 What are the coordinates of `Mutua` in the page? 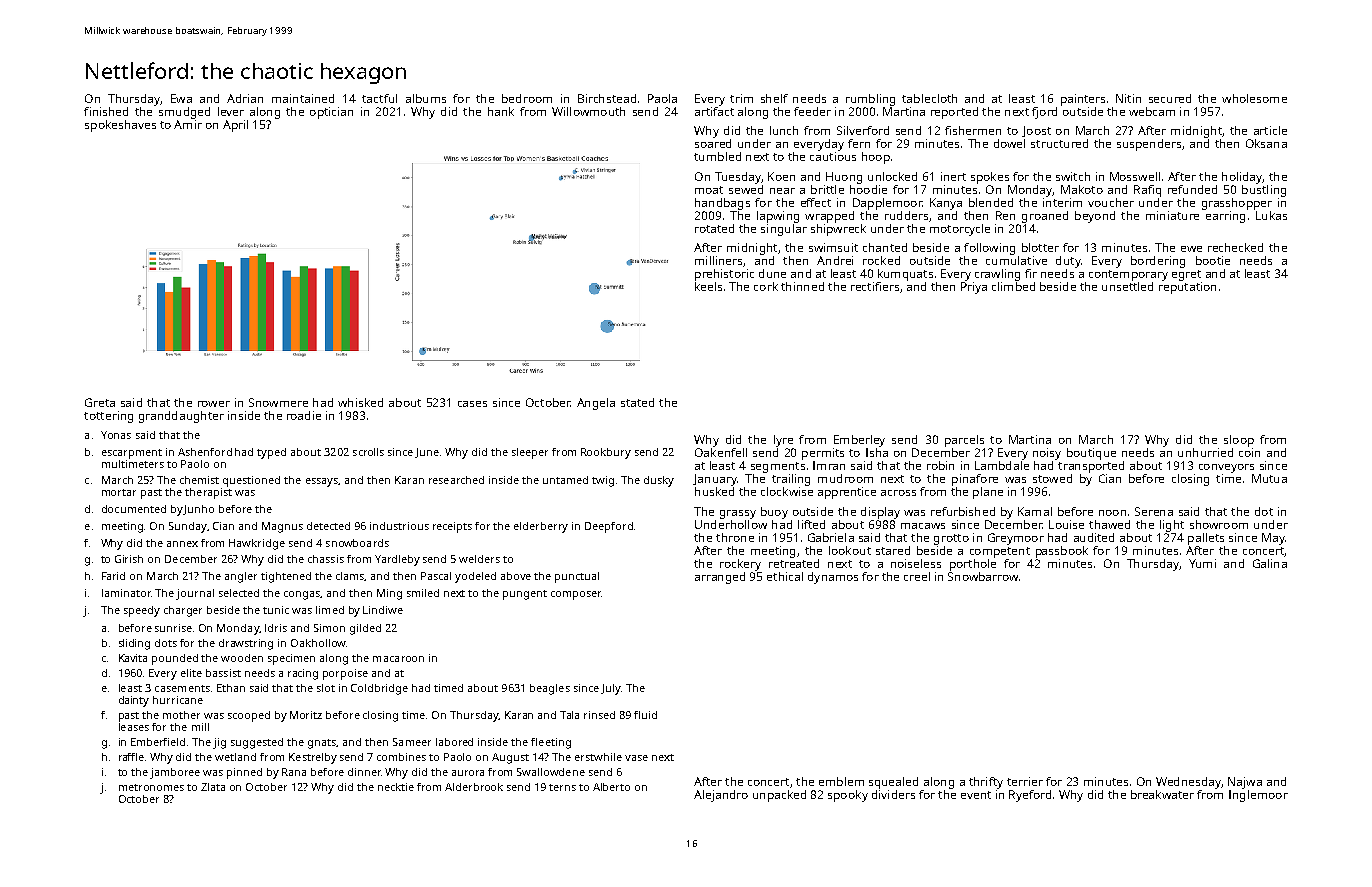 It's located at (1269, 478).
